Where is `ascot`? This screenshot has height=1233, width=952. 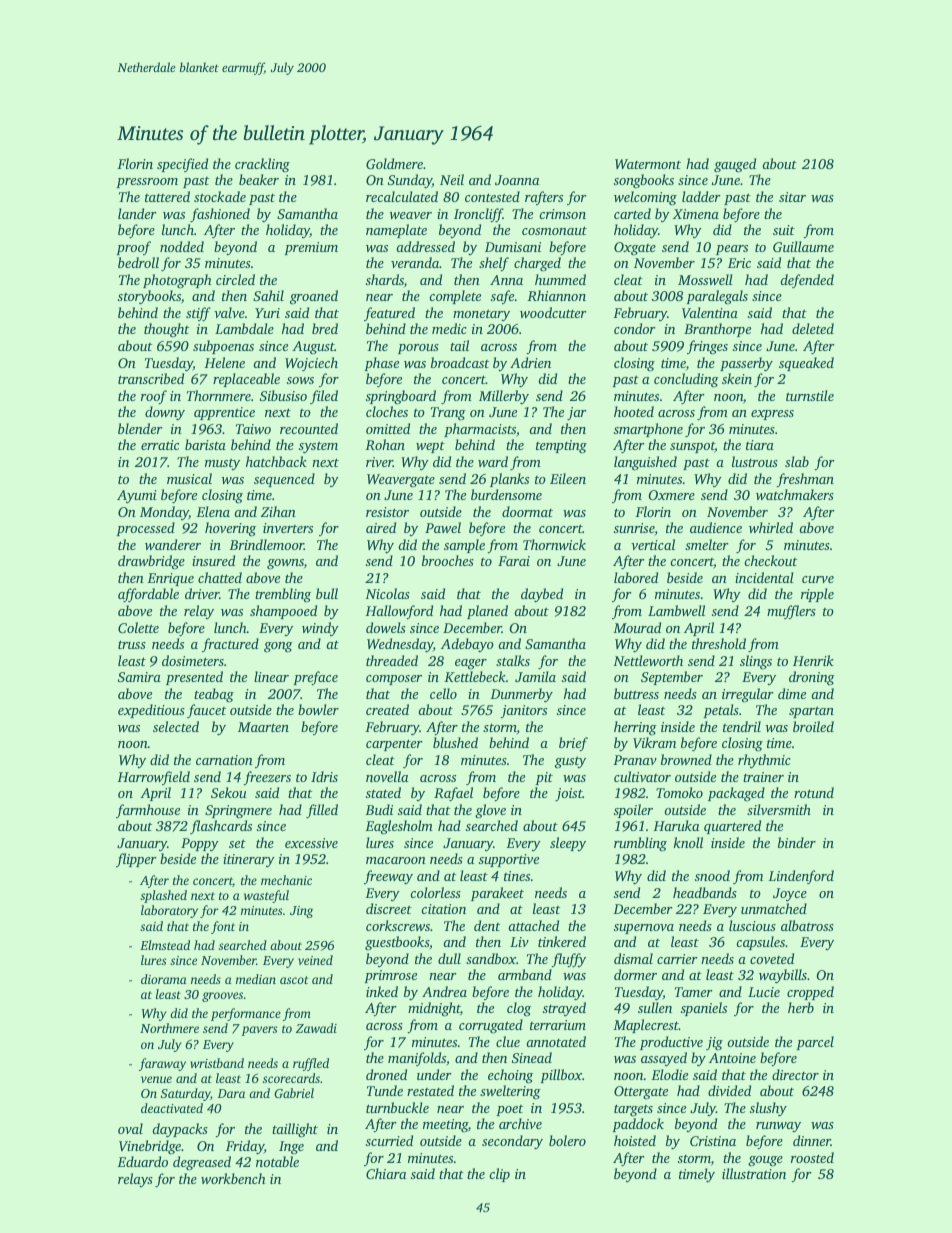
ascot is located at coordinates (294, 980).
